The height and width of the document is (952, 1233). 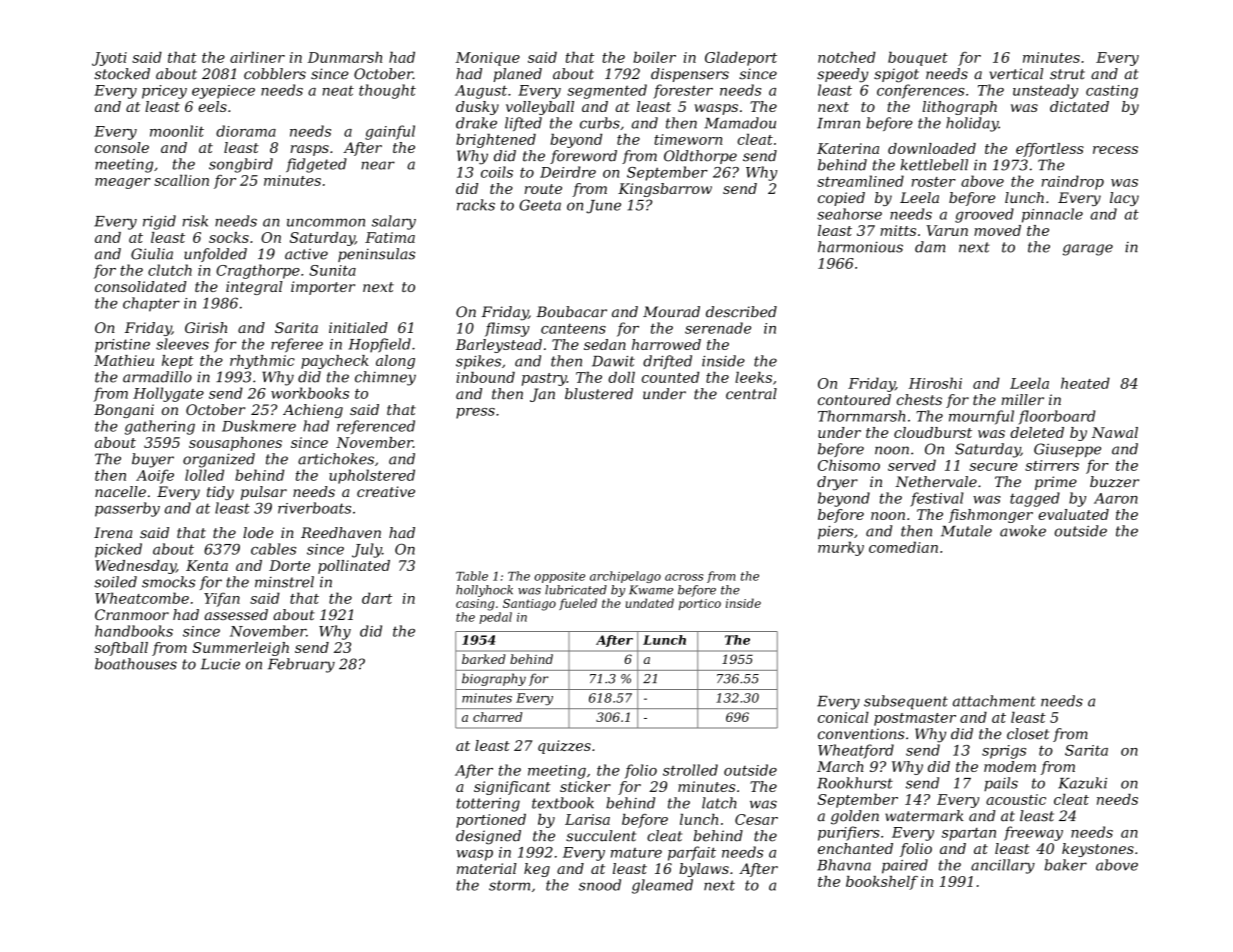 What do you see at coordinates (918, 58) in the document?
I see `bouquet` at bounding box center [918, 58].
